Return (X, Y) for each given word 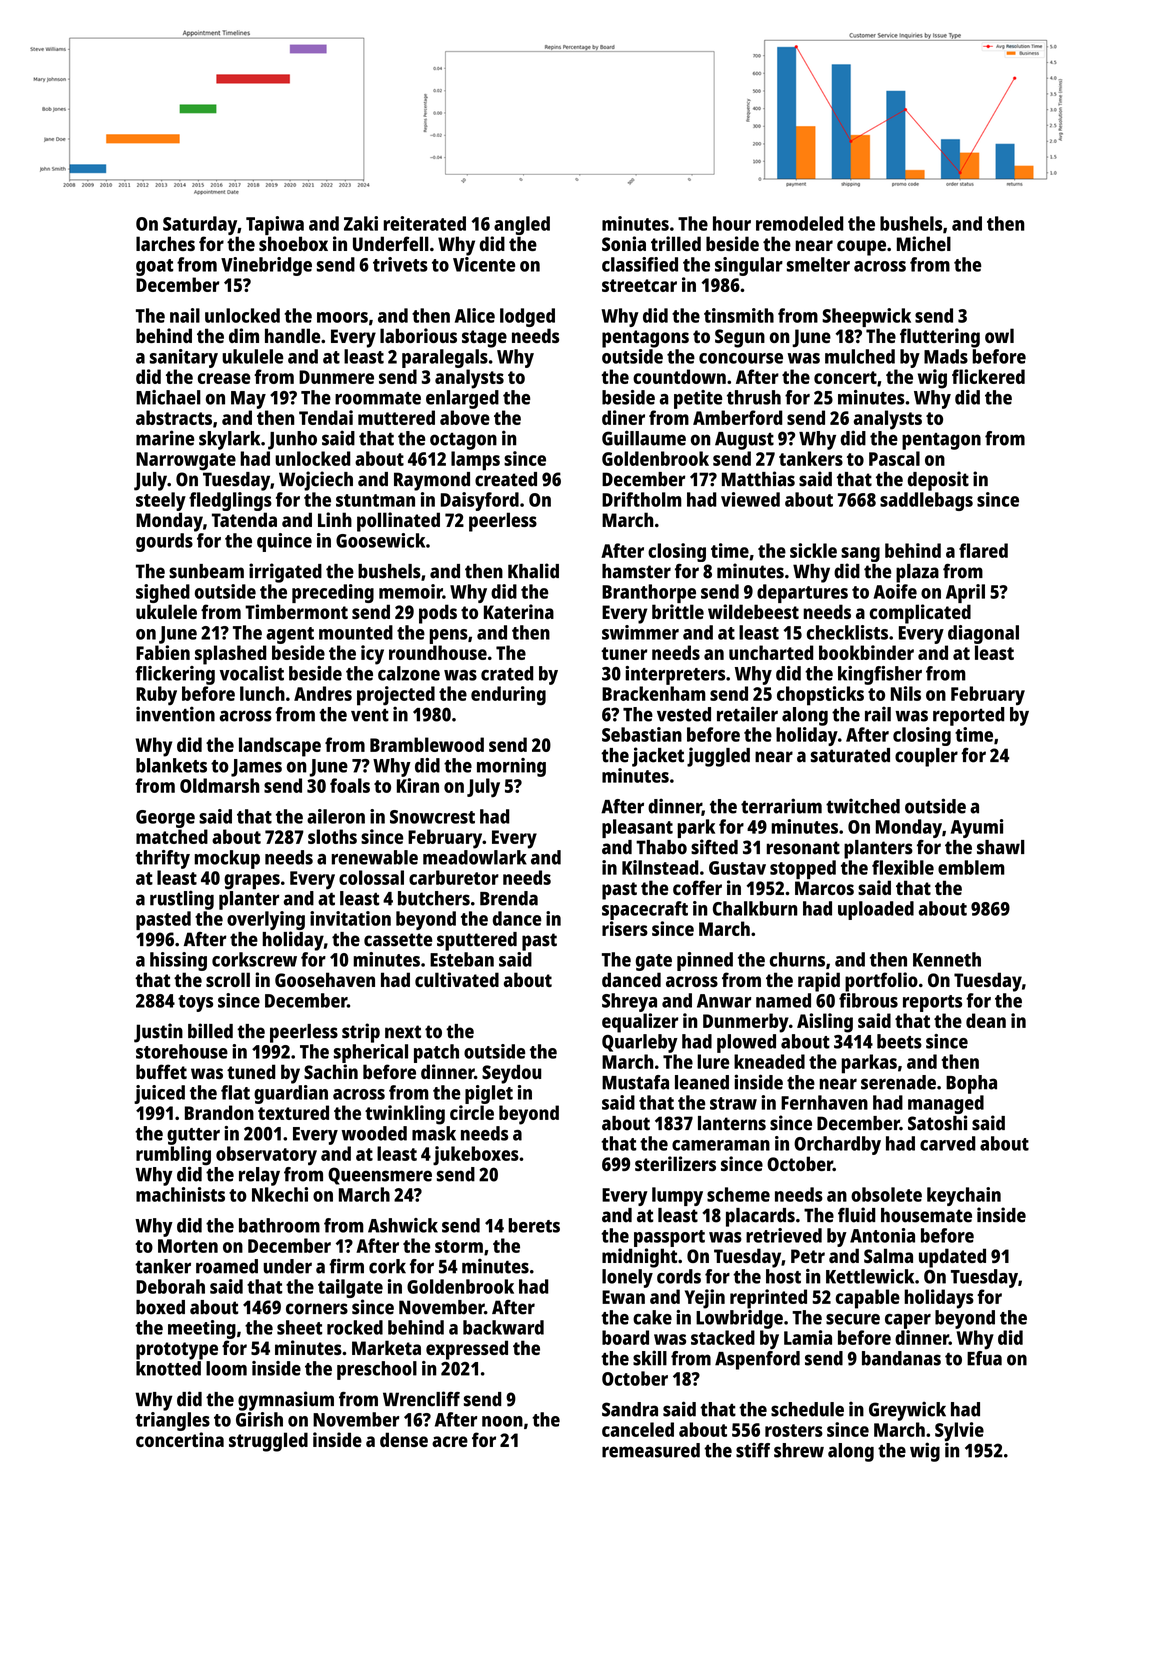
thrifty (162, 859)
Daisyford (480, 501)
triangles (172, 1421)
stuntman (375, 500)
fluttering (940, 338)
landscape (280, 747)
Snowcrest (432, 817)
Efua (984, 1358)
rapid (819, 982)
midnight (639, 1258)
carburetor (454, 877)
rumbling (173, 1156)
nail (185, 315)
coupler (926, 757)
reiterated (424, 223)
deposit (938, 481)
